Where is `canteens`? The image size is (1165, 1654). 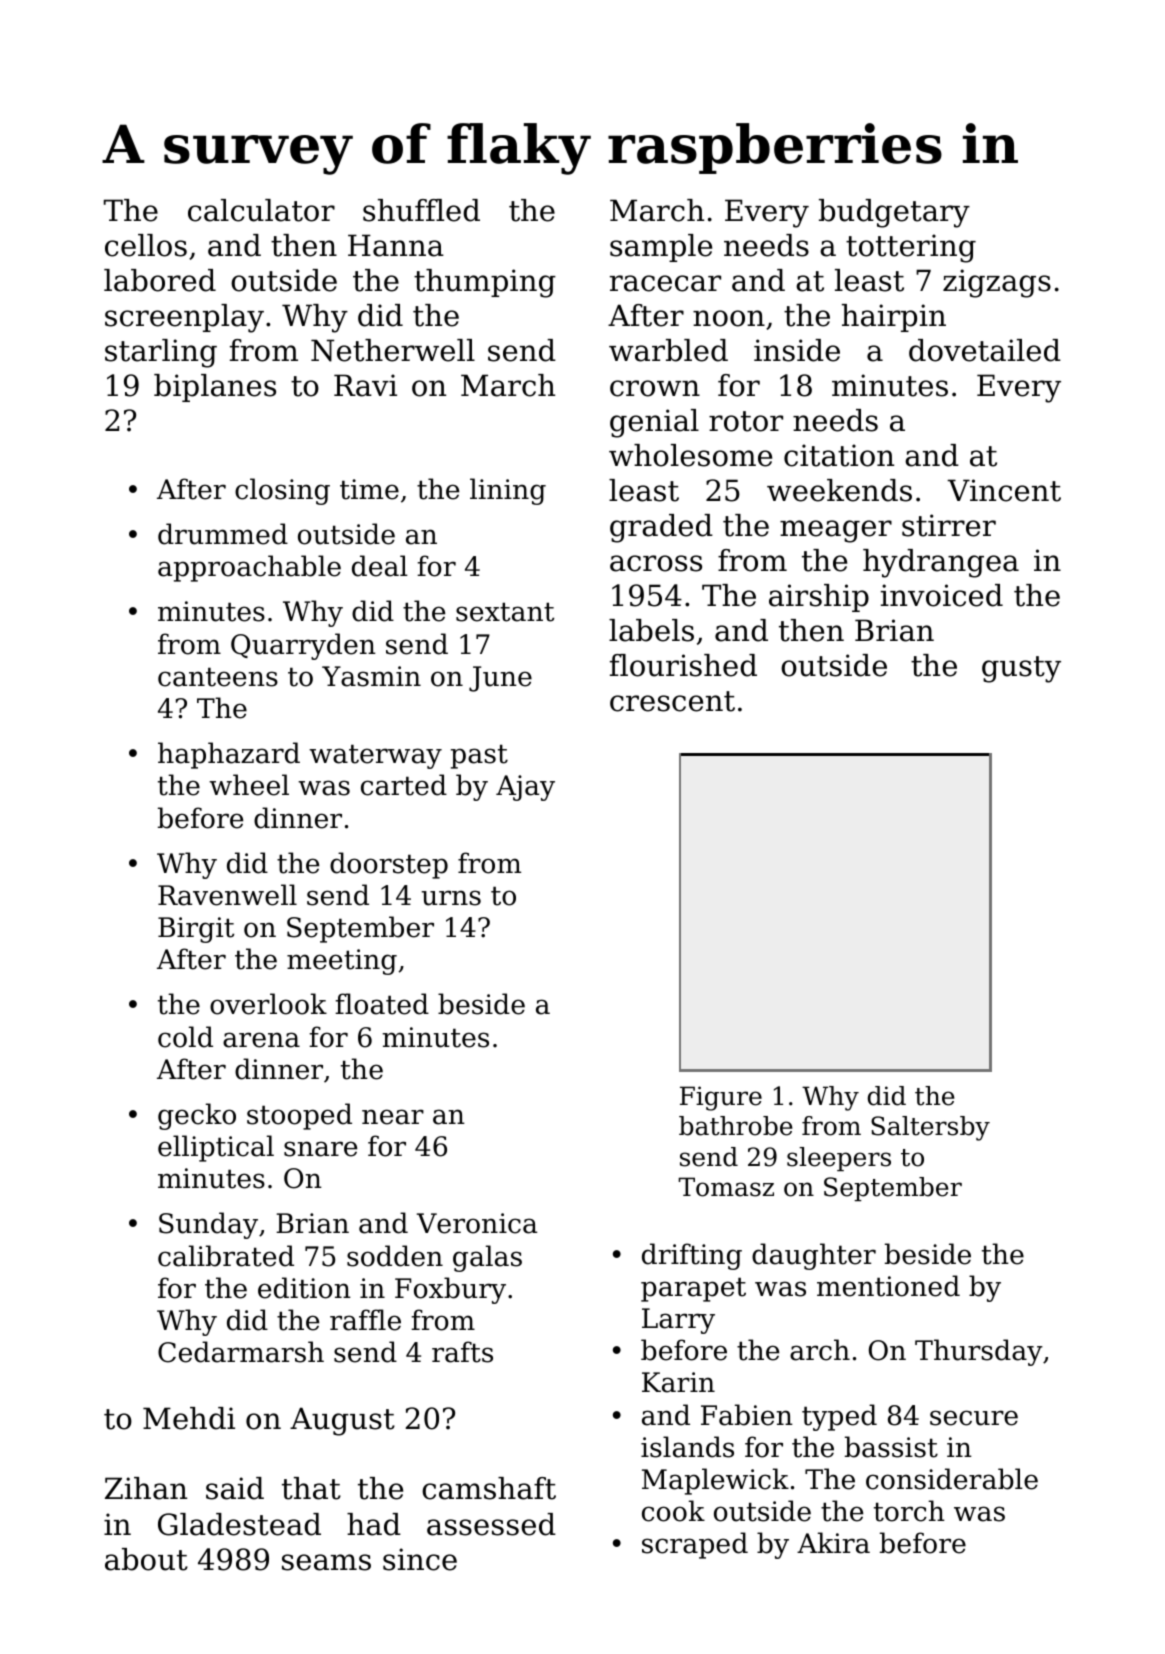
canteens is located at coordinates (218, 677).
